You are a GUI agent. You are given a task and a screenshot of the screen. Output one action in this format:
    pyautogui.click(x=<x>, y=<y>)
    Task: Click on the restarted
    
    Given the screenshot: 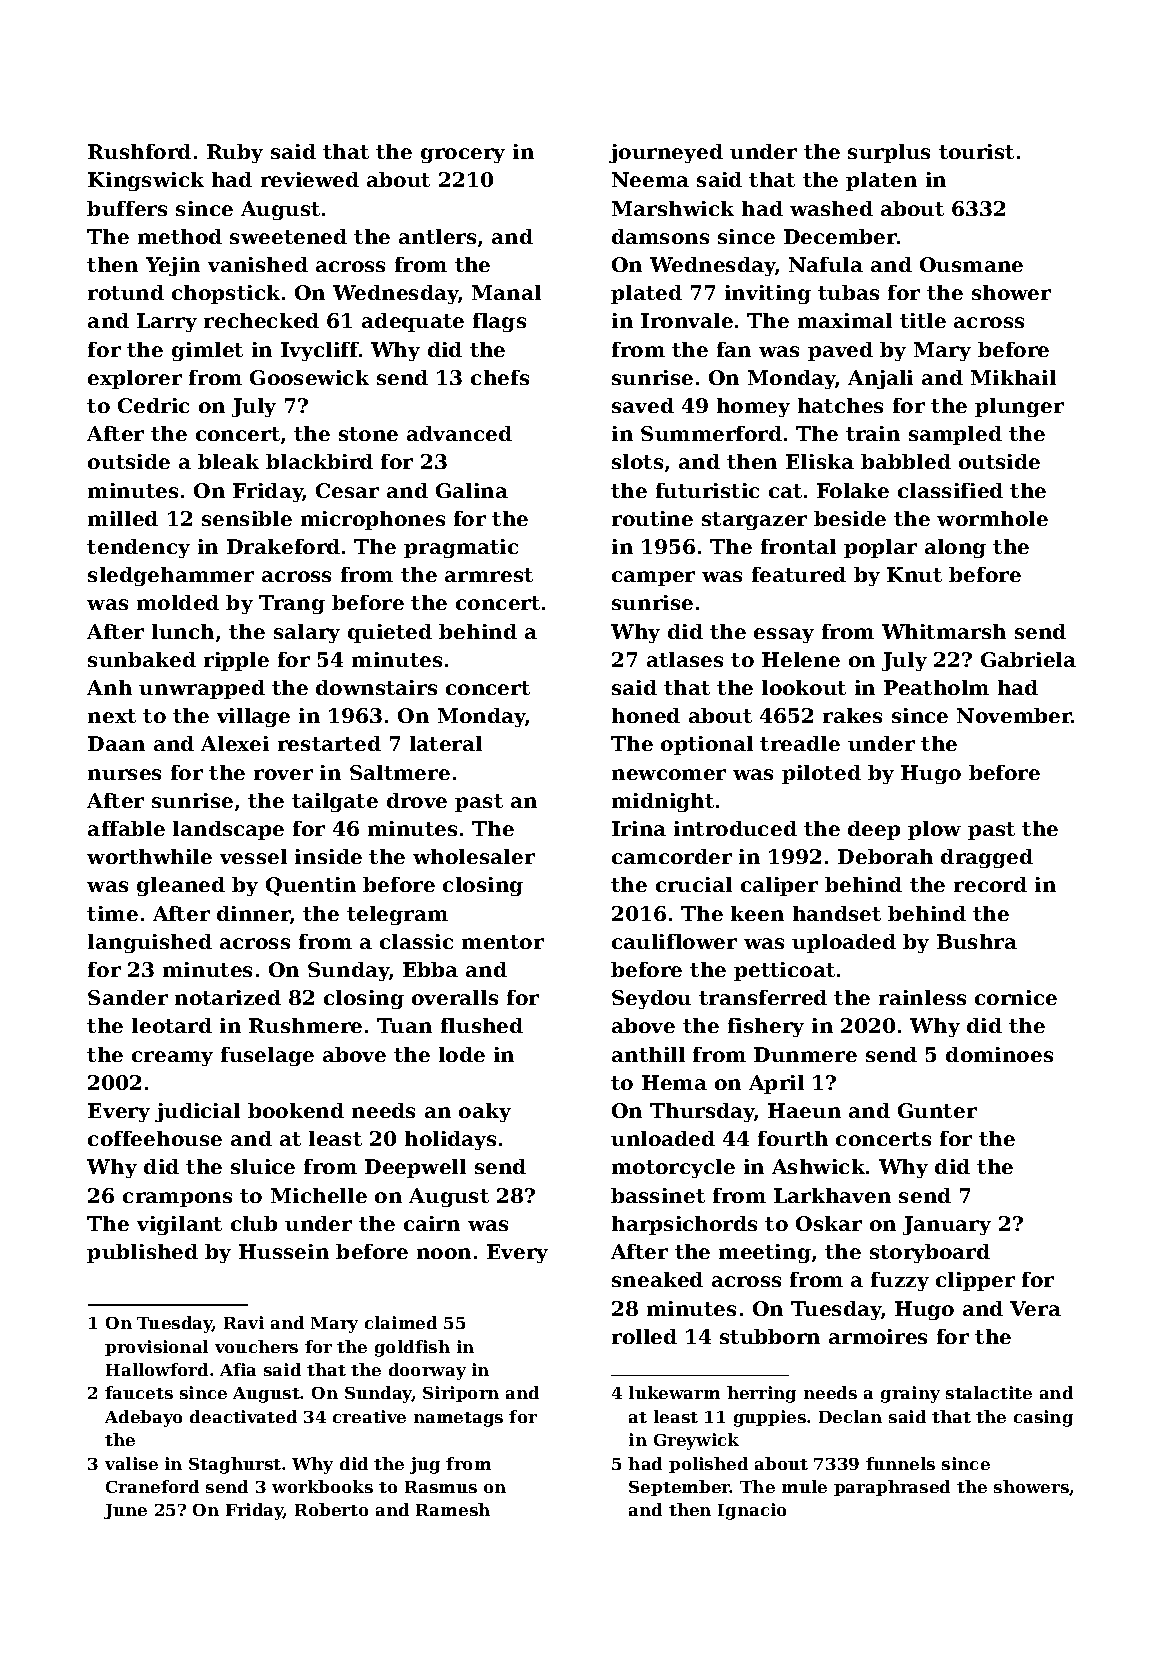 What is the action you would take?
    pyautogui.click(x=329, y=743)
